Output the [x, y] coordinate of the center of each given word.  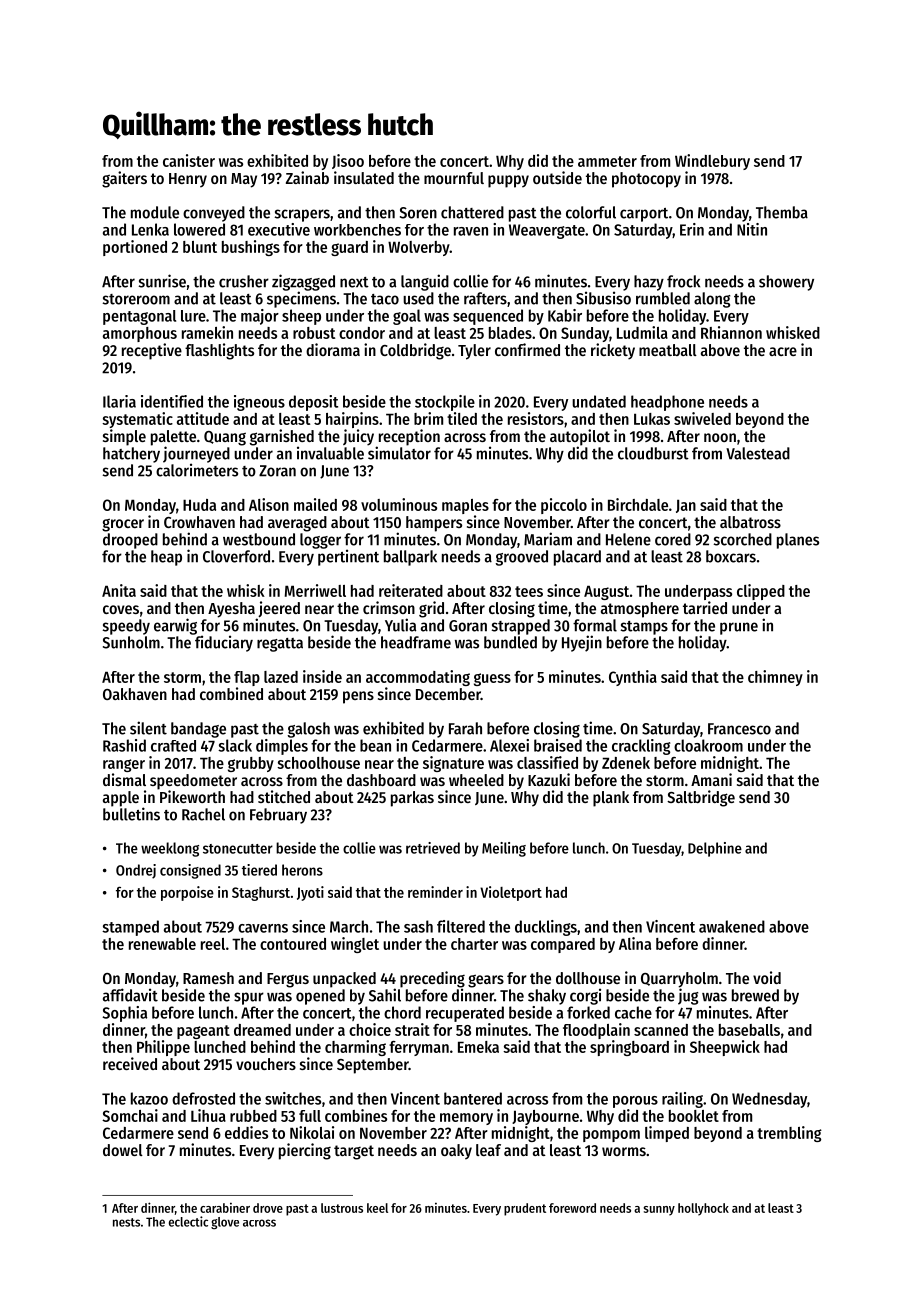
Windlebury [712, 162]
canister [189, 160]
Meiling [504, 849]
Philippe [163, 1048]
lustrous [342, 1208]
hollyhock [703, 1209]
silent [148, 728]
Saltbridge [701, 798]
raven [471, 231]
